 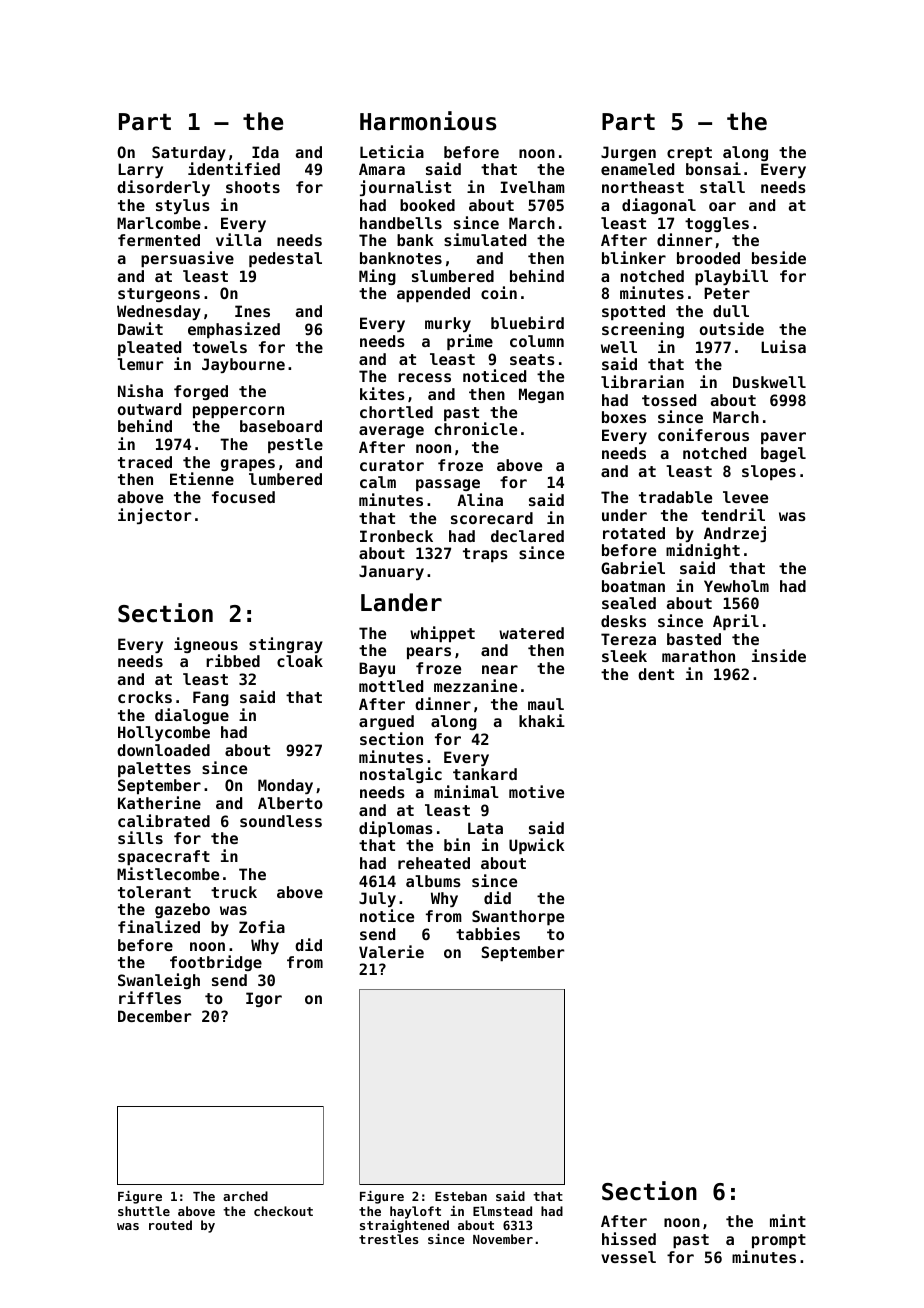 I want to click on Larry, so click(x=140, y=170).
